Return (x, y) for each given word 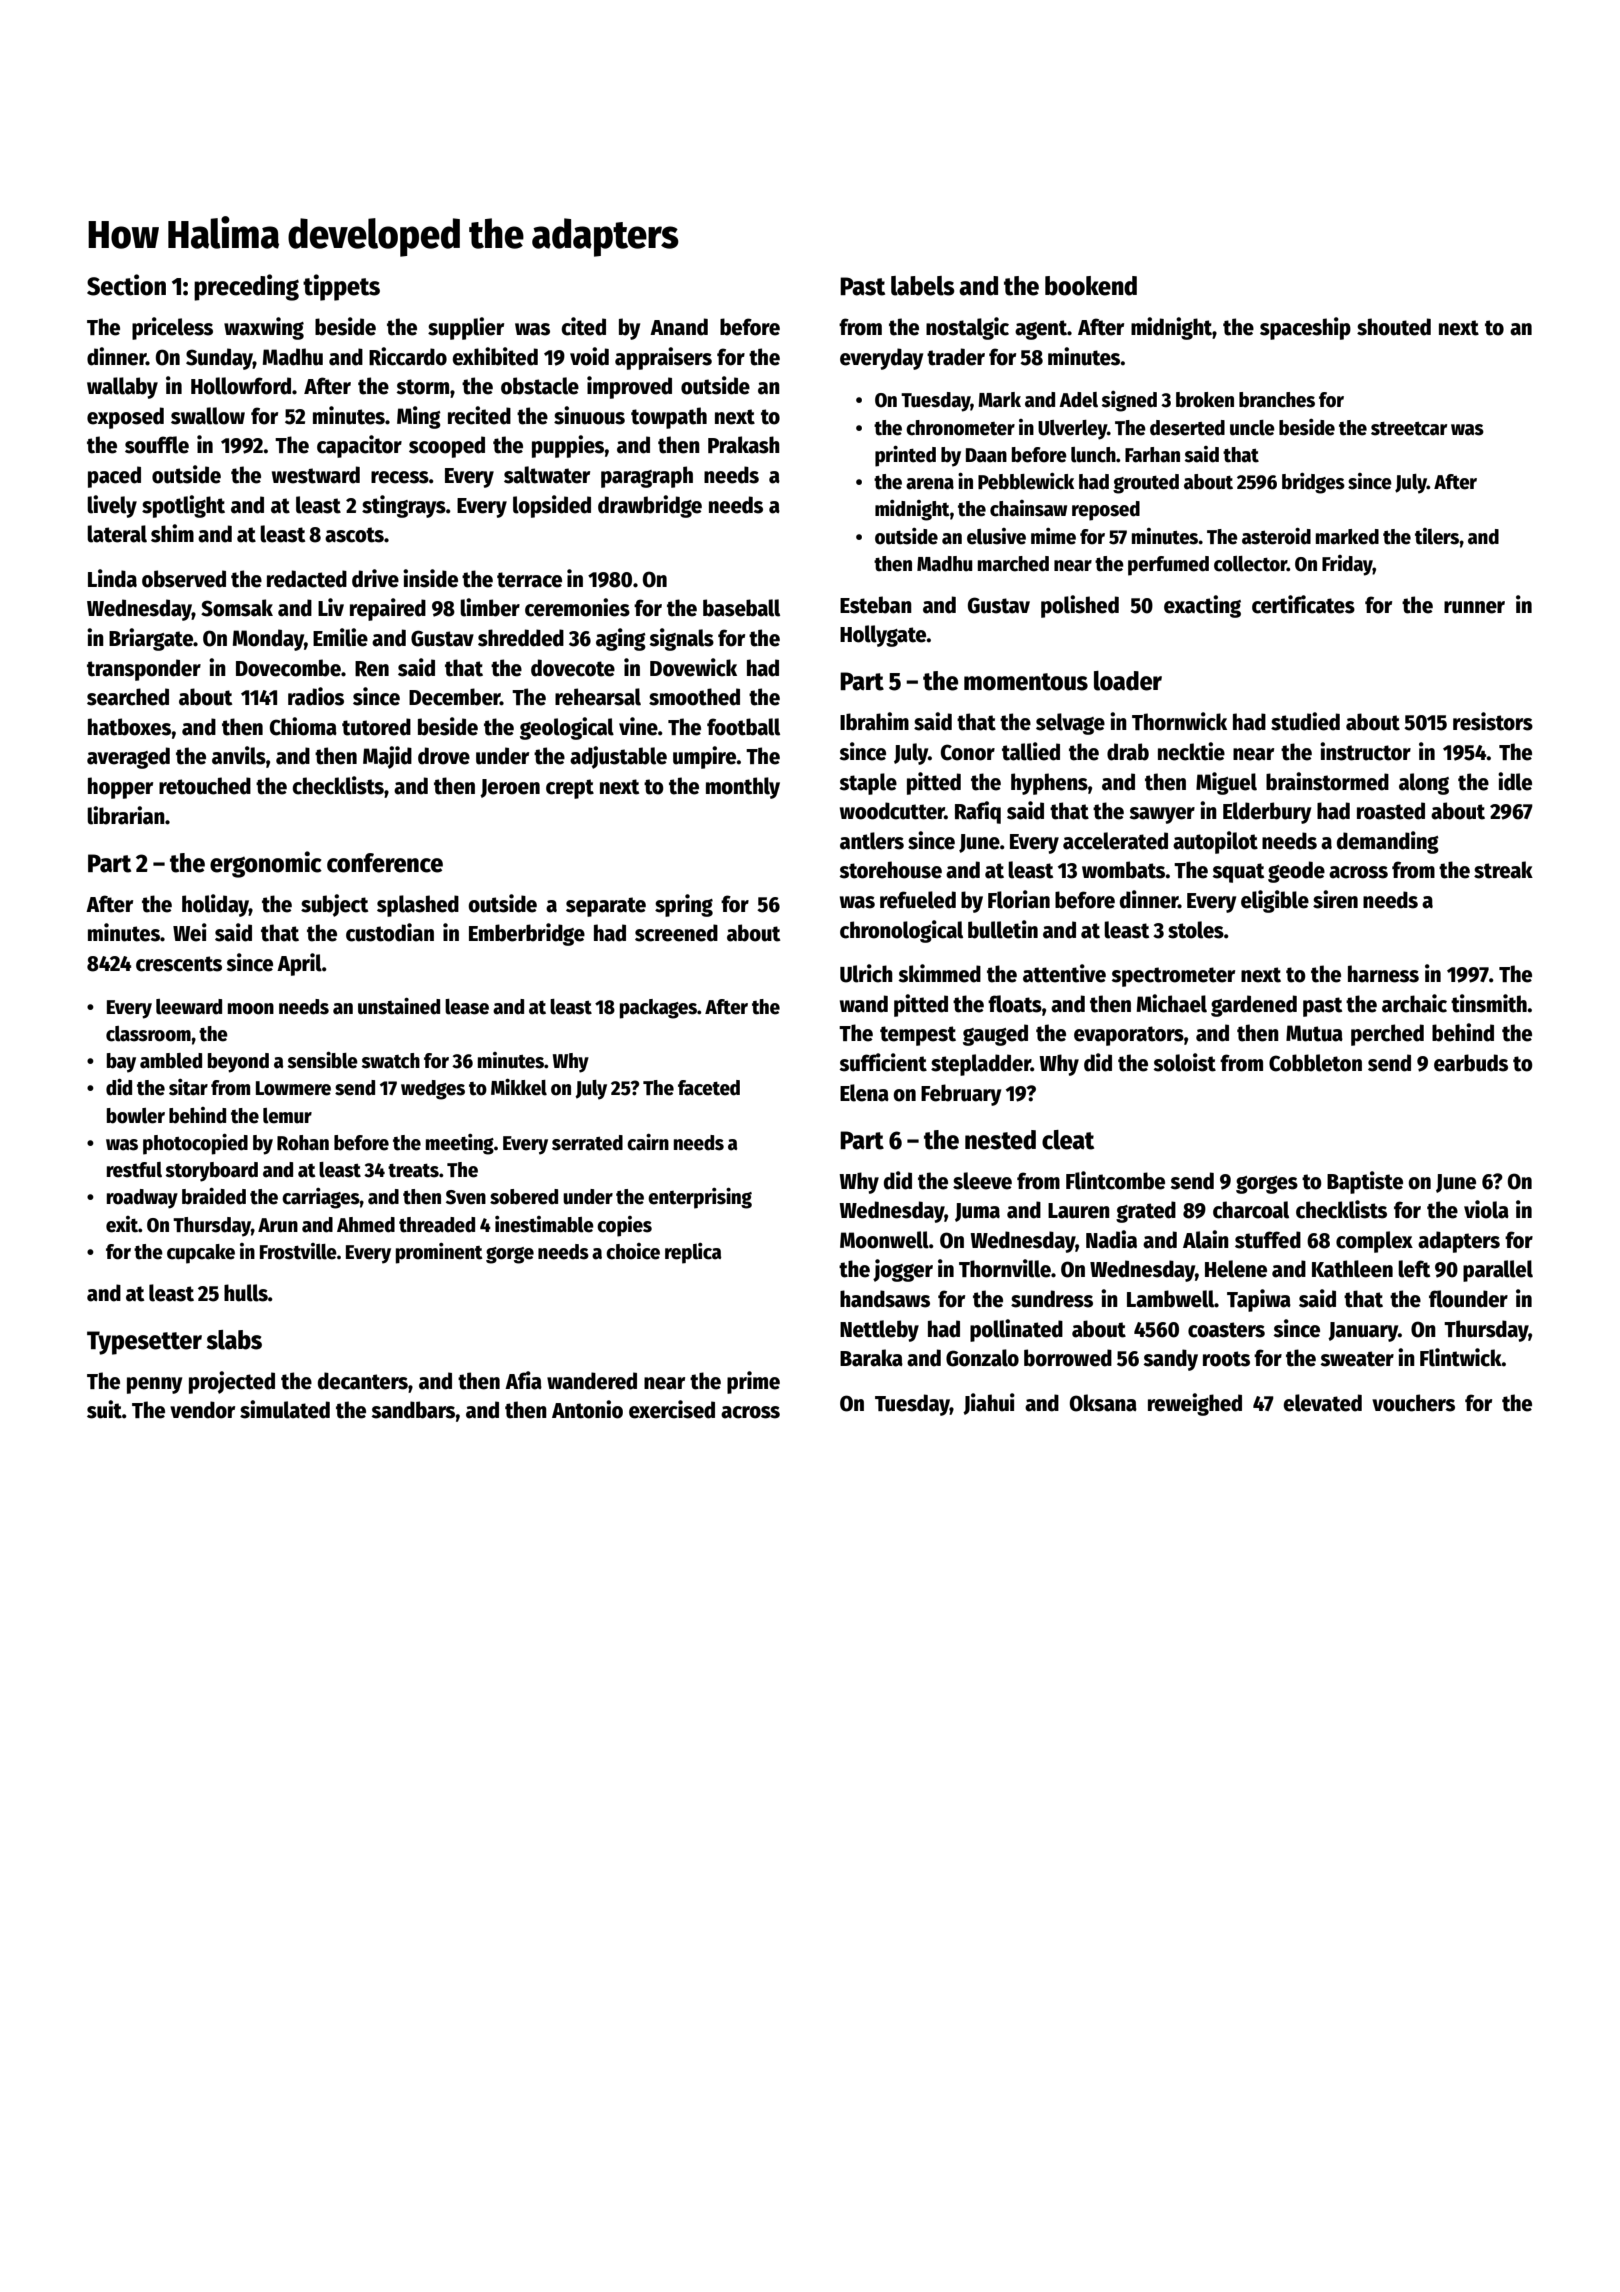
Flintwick (1461, 1357)
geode (1296, 872)
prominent (439, 1253)
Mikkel (519, 1087)
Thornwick (1179, 721)
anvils (239, 755)
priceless (172, 328)
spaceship (1305, 328)
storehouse (890, 870)
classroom (148, 1034)
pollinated (1016, 1330)
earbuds (1471, 1063)
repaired (388, 609)
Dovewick (693, 667)
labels (923, 286)
